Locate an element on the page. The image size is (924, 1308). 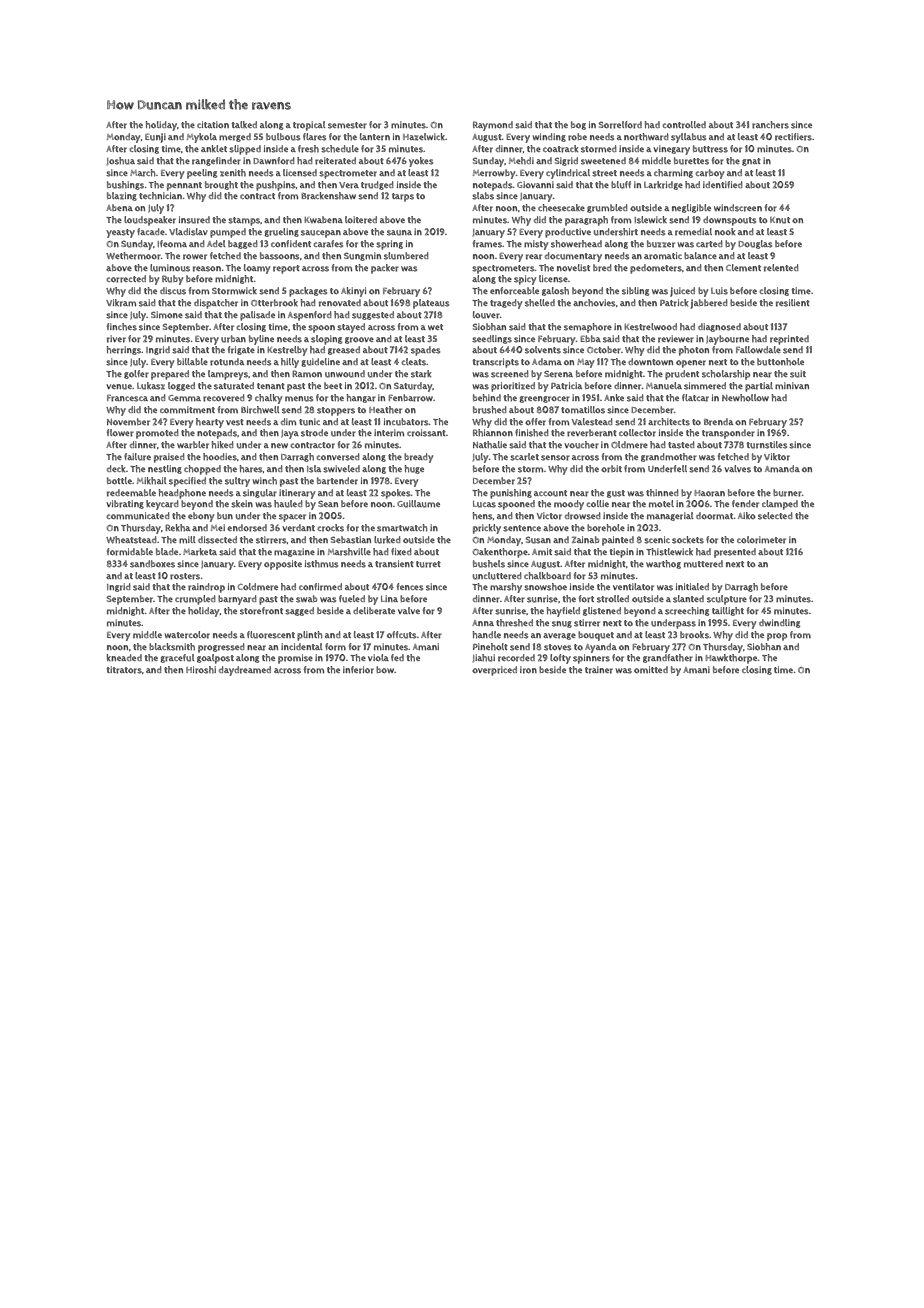
citation is located at coordinates (213, 124).
